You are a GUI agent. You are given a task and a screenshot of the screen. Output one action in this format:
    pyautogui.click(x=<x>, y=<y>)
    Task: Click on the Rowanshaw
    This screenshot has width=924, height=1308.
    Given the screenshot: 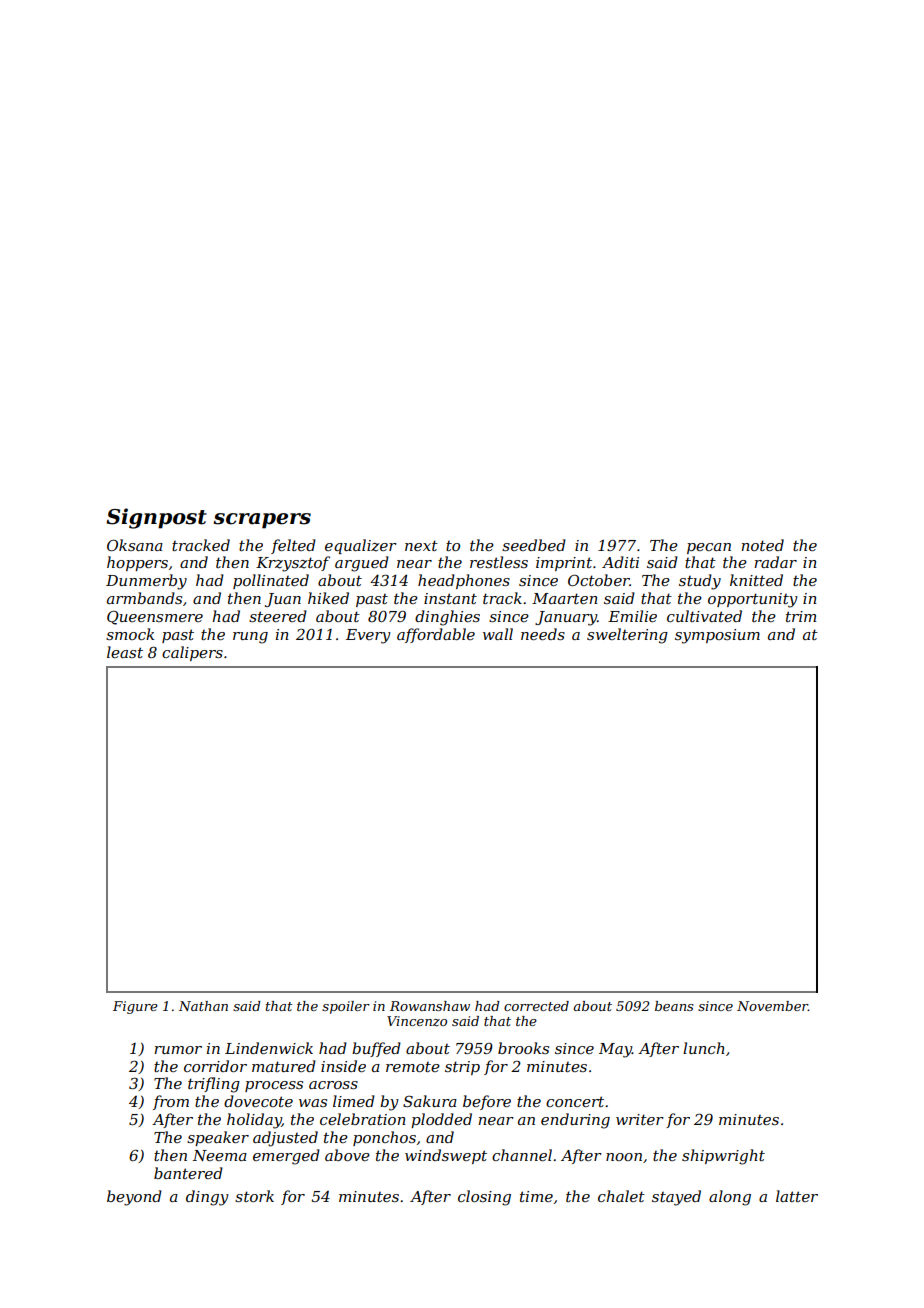 What is the action you would take?
    pyautogui.click(x=430, y=1006)
